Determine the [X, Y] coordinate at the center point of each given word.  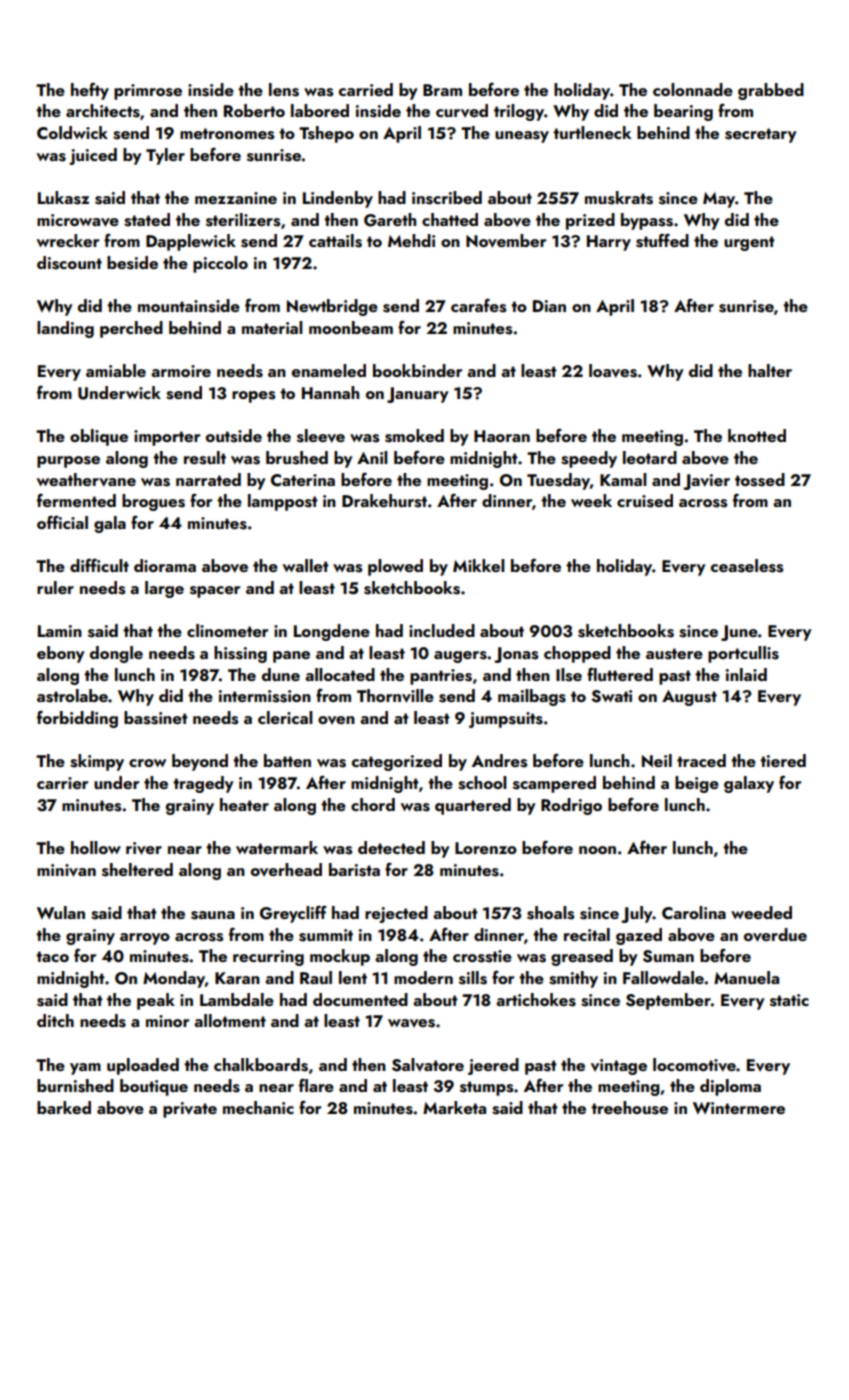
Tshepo [326, 134]
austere [674, 654]
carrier [62, 783]
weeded [761, 912]
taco [52, 956]
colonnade [693, 89]
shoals [550, 913]
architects [103, 111]
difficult [99, 565]
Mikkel [479, 565]
